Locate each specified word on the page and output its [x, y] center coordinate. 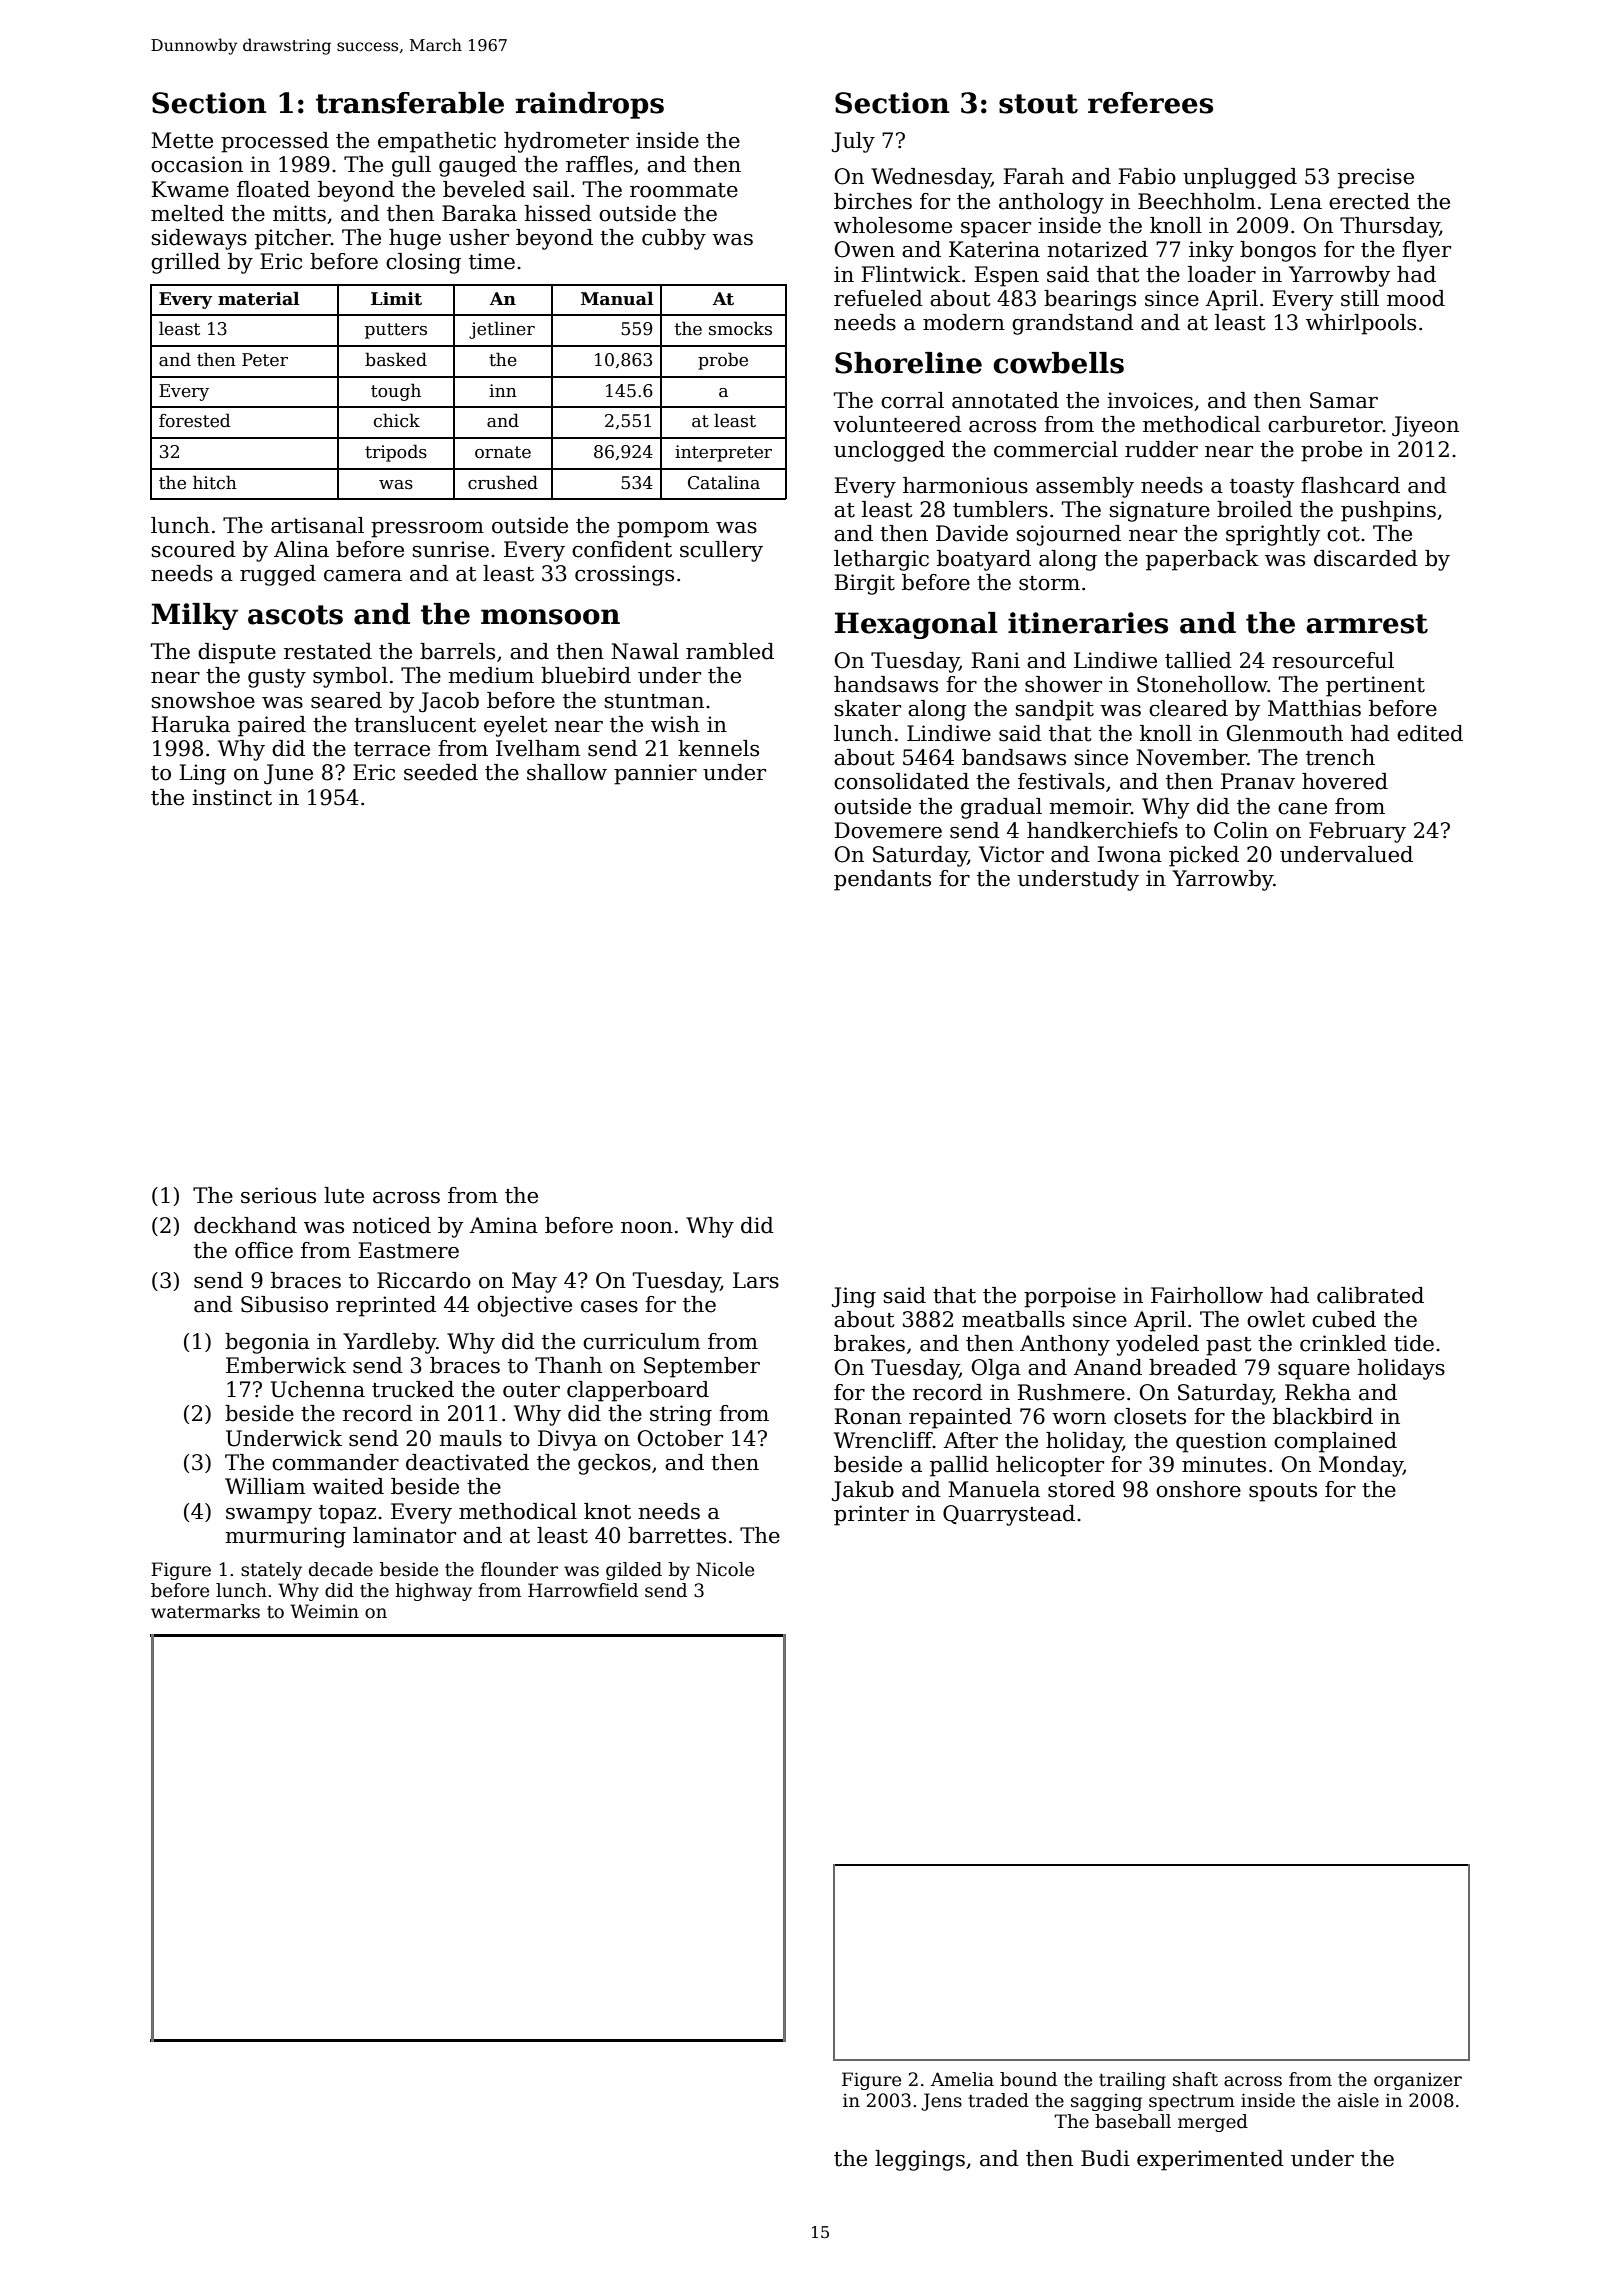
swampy [269, 1516]
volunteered [897, 424]
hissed [558, 213]
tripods [396, 453]
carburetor [1325, 424]
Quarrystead [1009, 1515]
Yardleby [389, 1343]
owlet [1276, 1319]
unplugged [1240, 178]
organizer [1418, 2081]
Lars [756, 1280]
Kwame [190, 189]
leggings [920, 2160]
